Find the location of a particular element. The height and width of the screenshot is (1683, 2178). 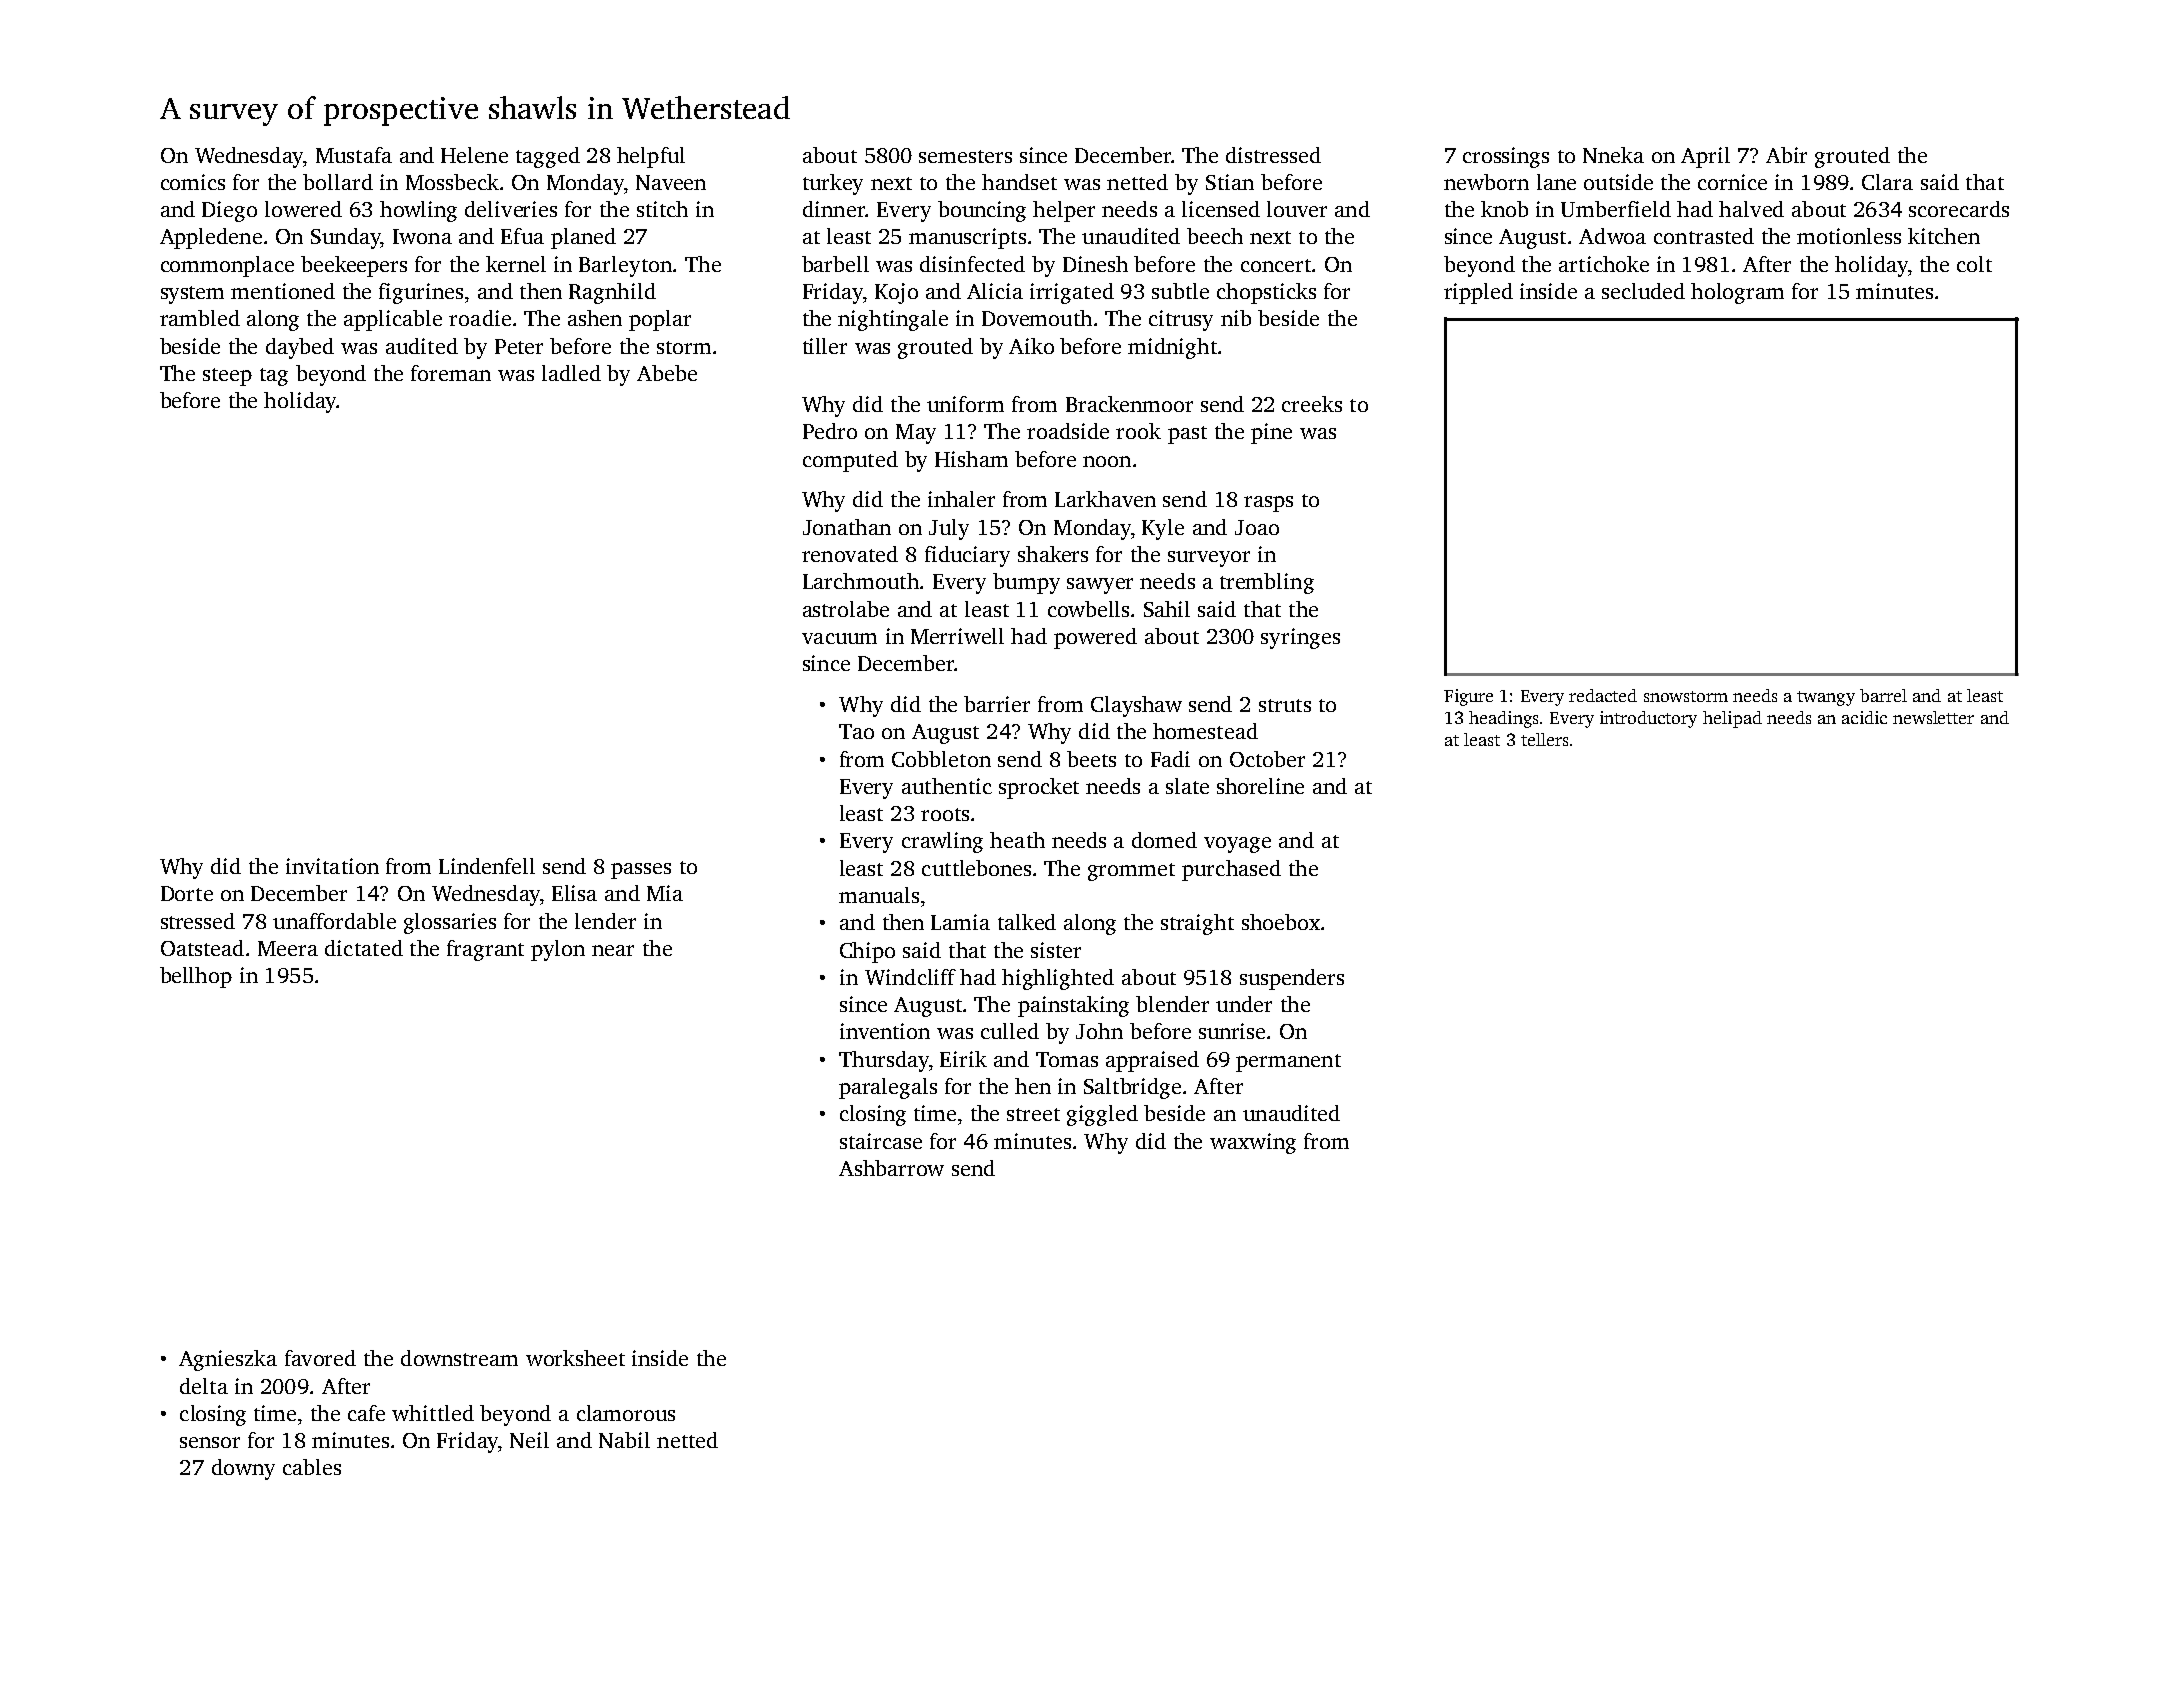

shakers is located at coordinates (1053, 554).
